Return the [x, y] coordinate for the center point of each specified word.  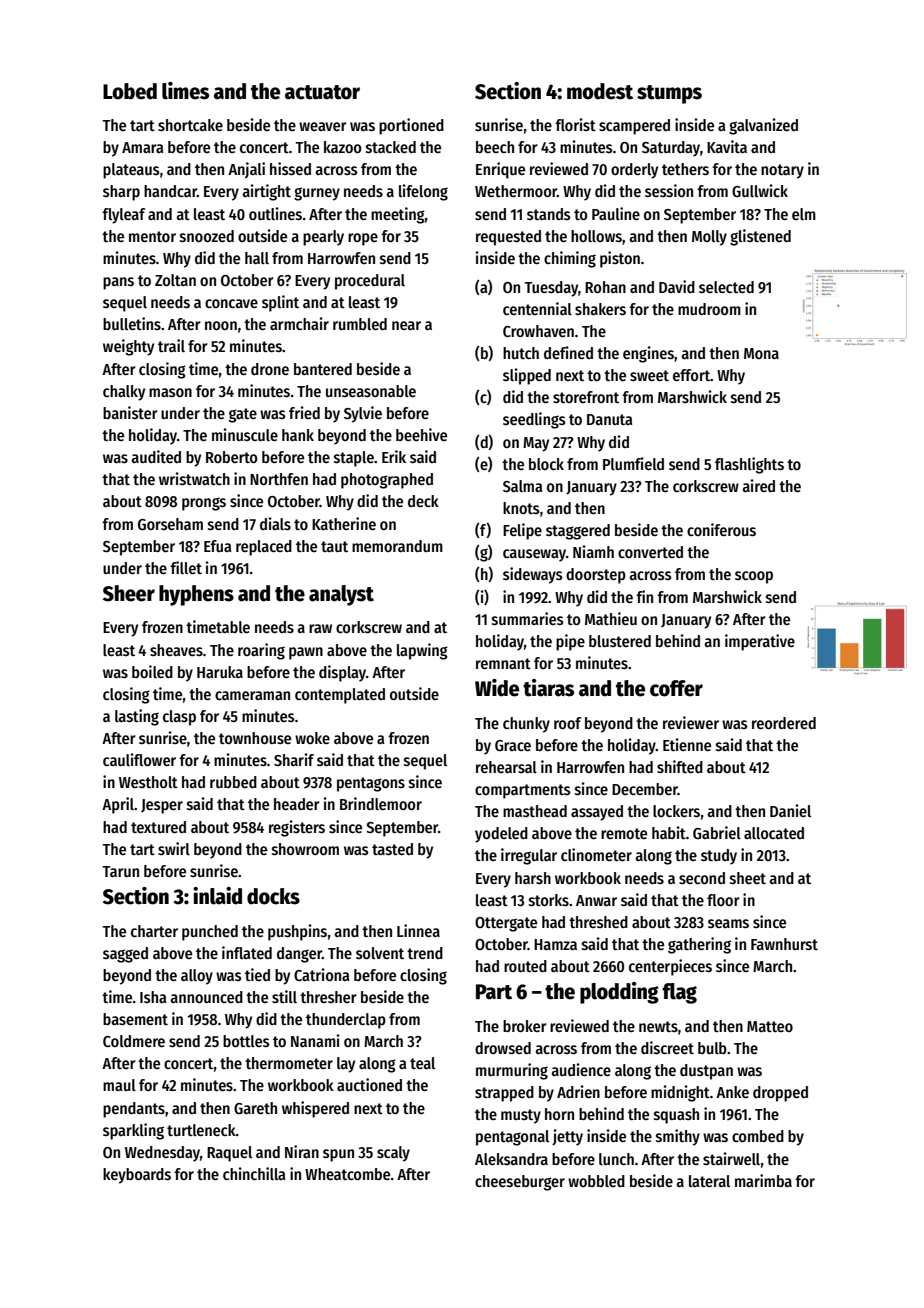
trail [171, 345]
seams [728, 924]
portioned [411, 126]
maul [119, 1085]
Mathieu [611, 618]
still [284, 996]
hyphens [196, 595]
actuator [322, 92]
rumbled [360, 324]
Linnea [418, 930]
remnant [503, 663]
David [677, 286]
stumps [669, 94]
